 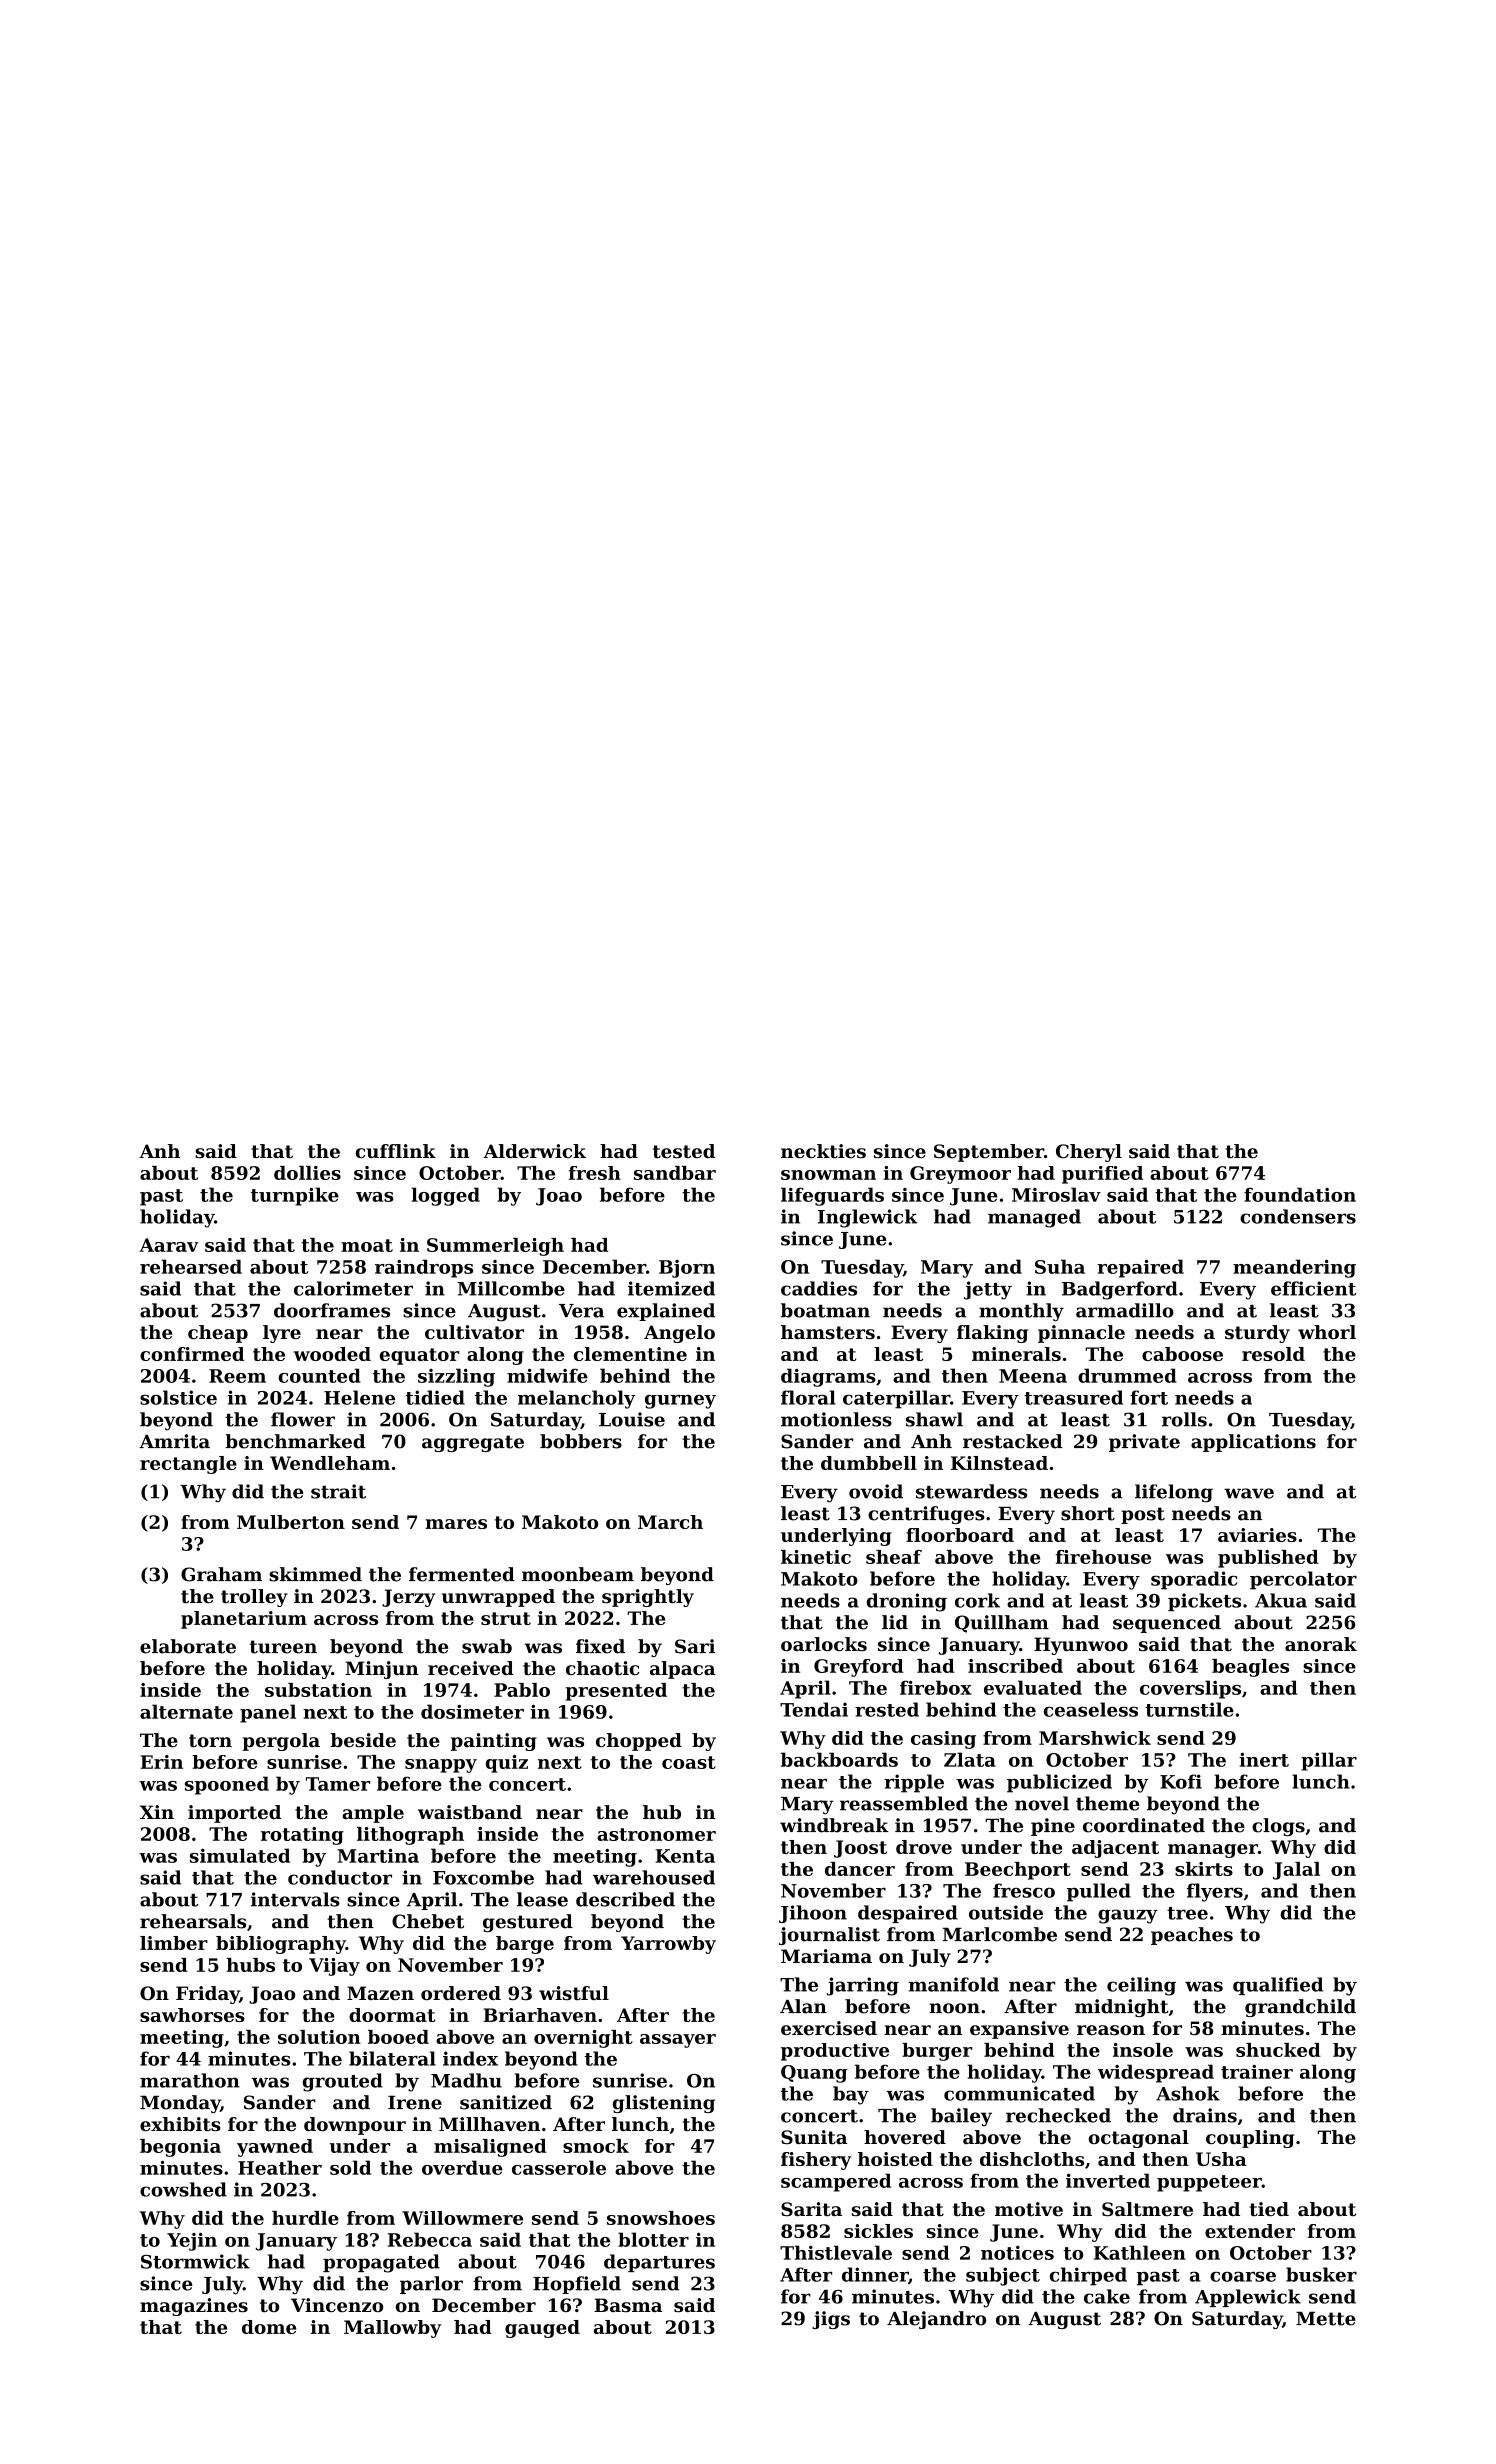 What do you see at coordinates (542, 2329) in the screenshot?
I see `gauged` at bounding box center [542, 2329].
